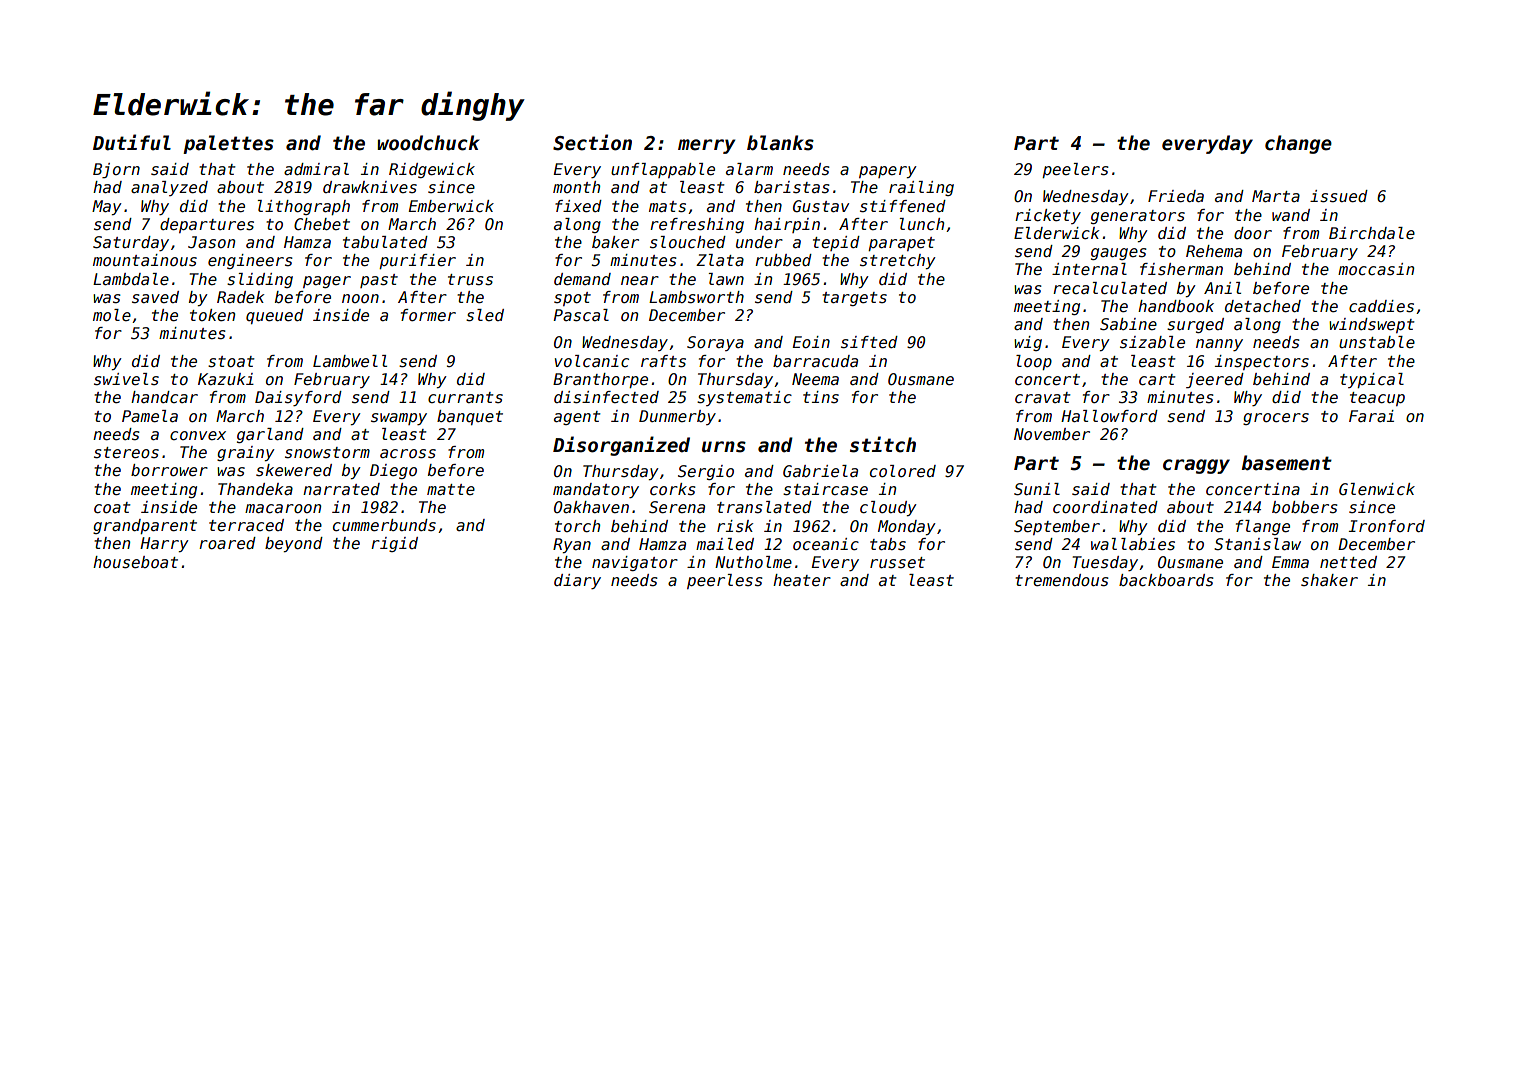 This page has height=1080, width=1527. Describe the element at coordinates (226, 379) in the page. I see `Kazuki` at that location.
